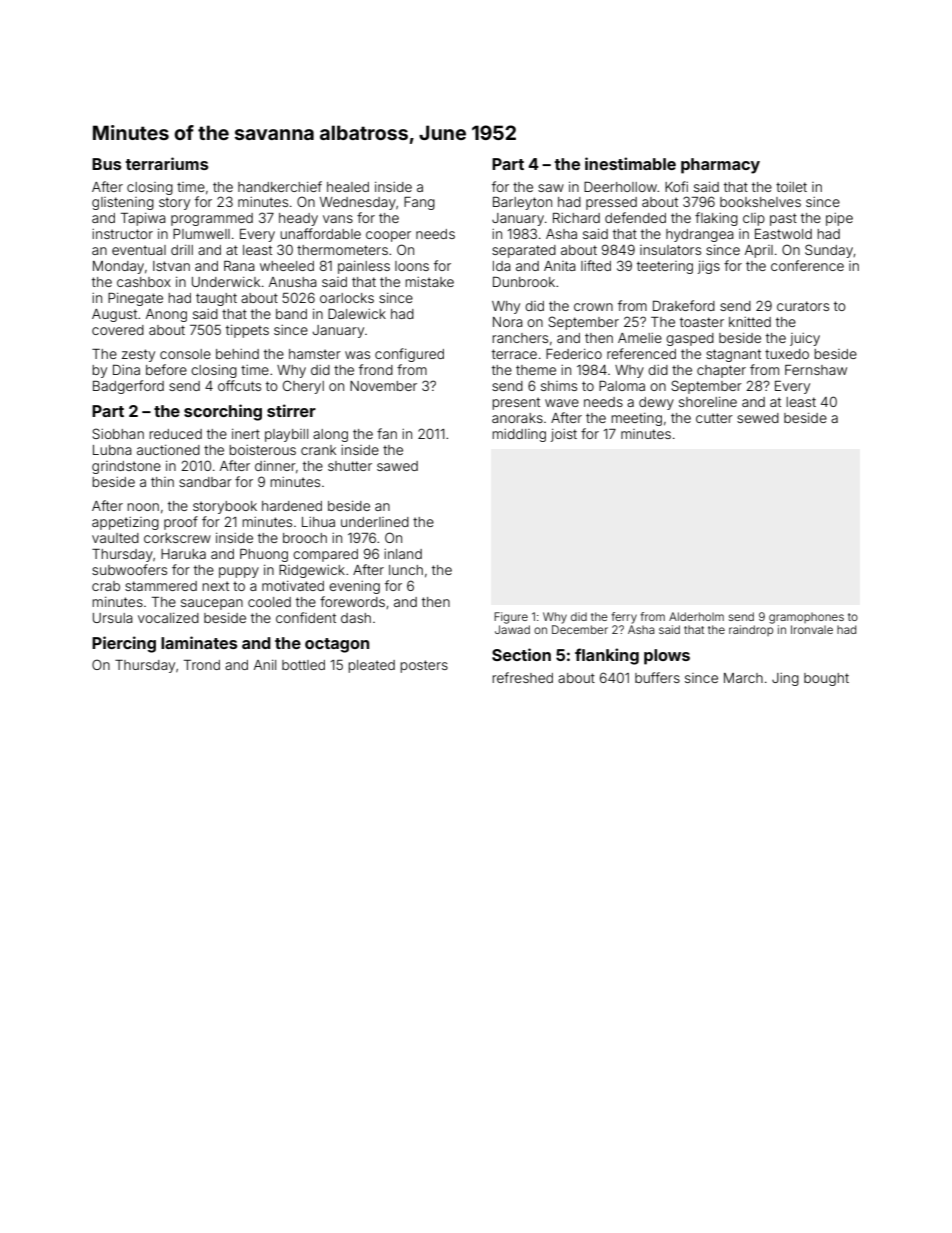  I want to click on instructor, so click(122, 234).
